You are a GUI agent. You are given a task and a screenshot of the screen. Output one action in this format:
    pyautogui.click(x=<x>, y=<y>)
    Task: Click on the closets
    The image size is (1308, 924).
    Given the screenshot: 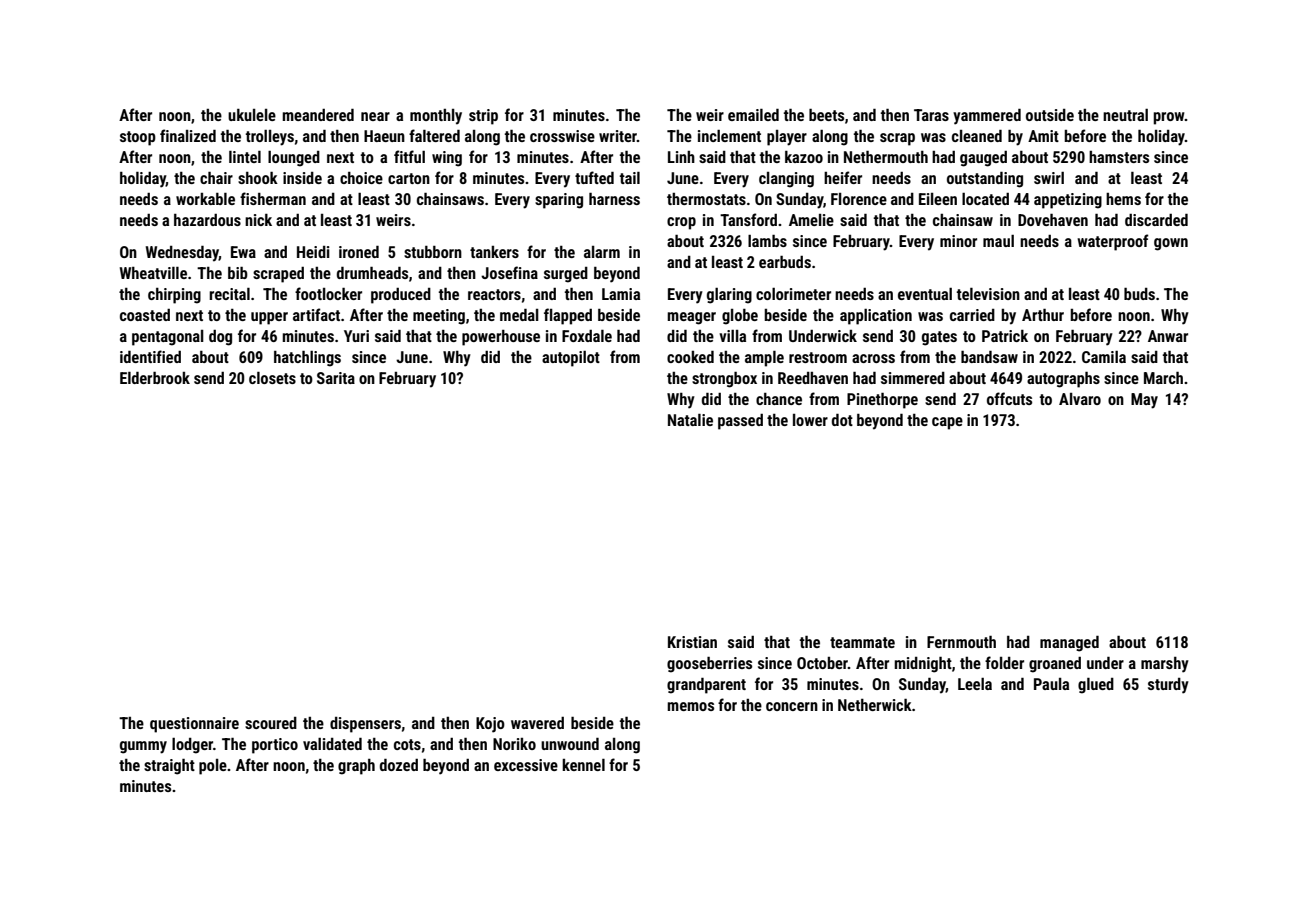 What is the action you would take?
    pyautogui.click(x=272, y=378)
